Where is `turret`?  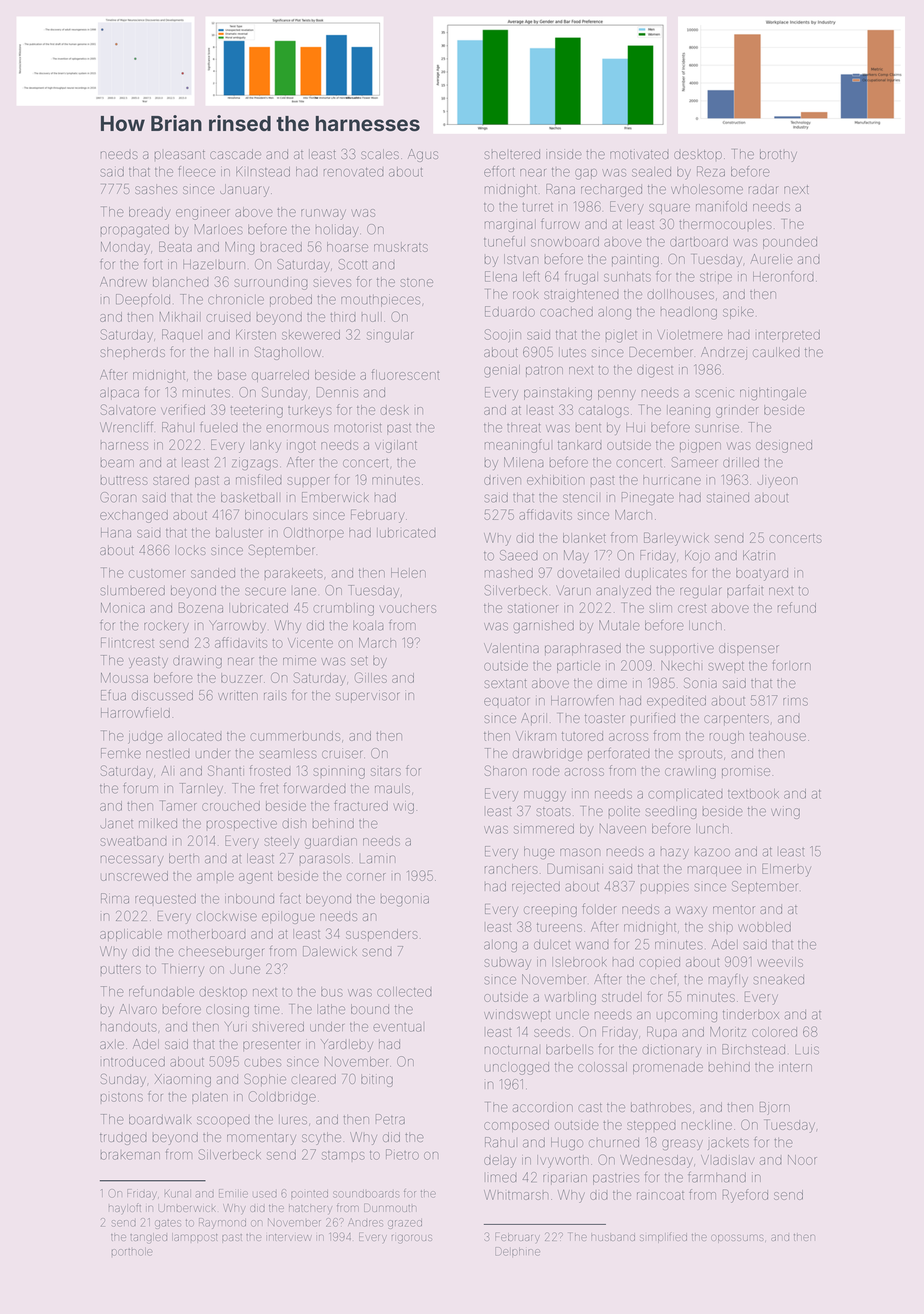 turret is located at coordinates (538, 207).
